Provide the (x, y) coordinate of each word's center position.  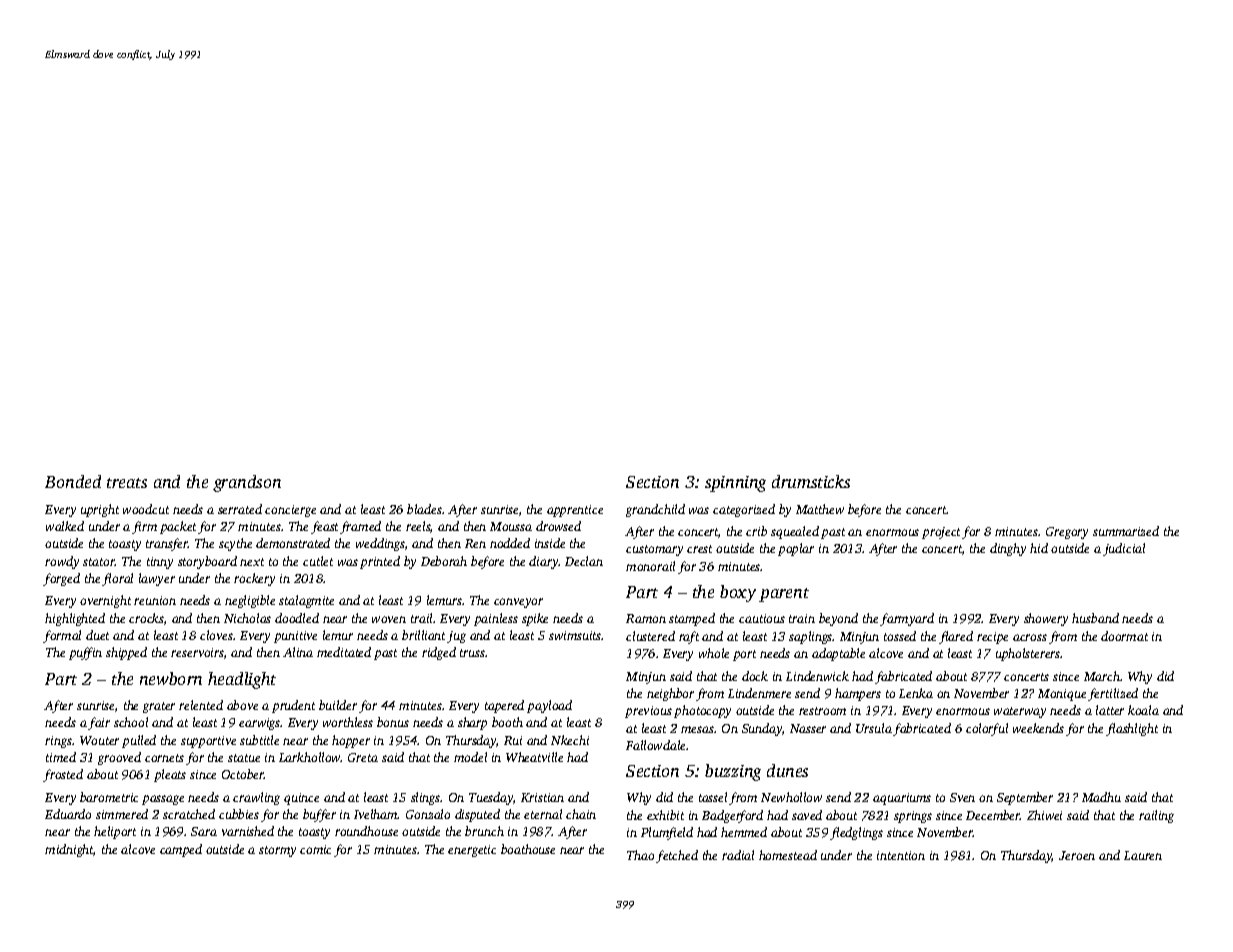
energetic (472, 851)
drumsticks (811, 481)
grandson (247, 483)
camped (181, 850)
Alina (298, 652)
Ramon (646, 618)
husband (1095, 618)
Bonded (73, 481)
